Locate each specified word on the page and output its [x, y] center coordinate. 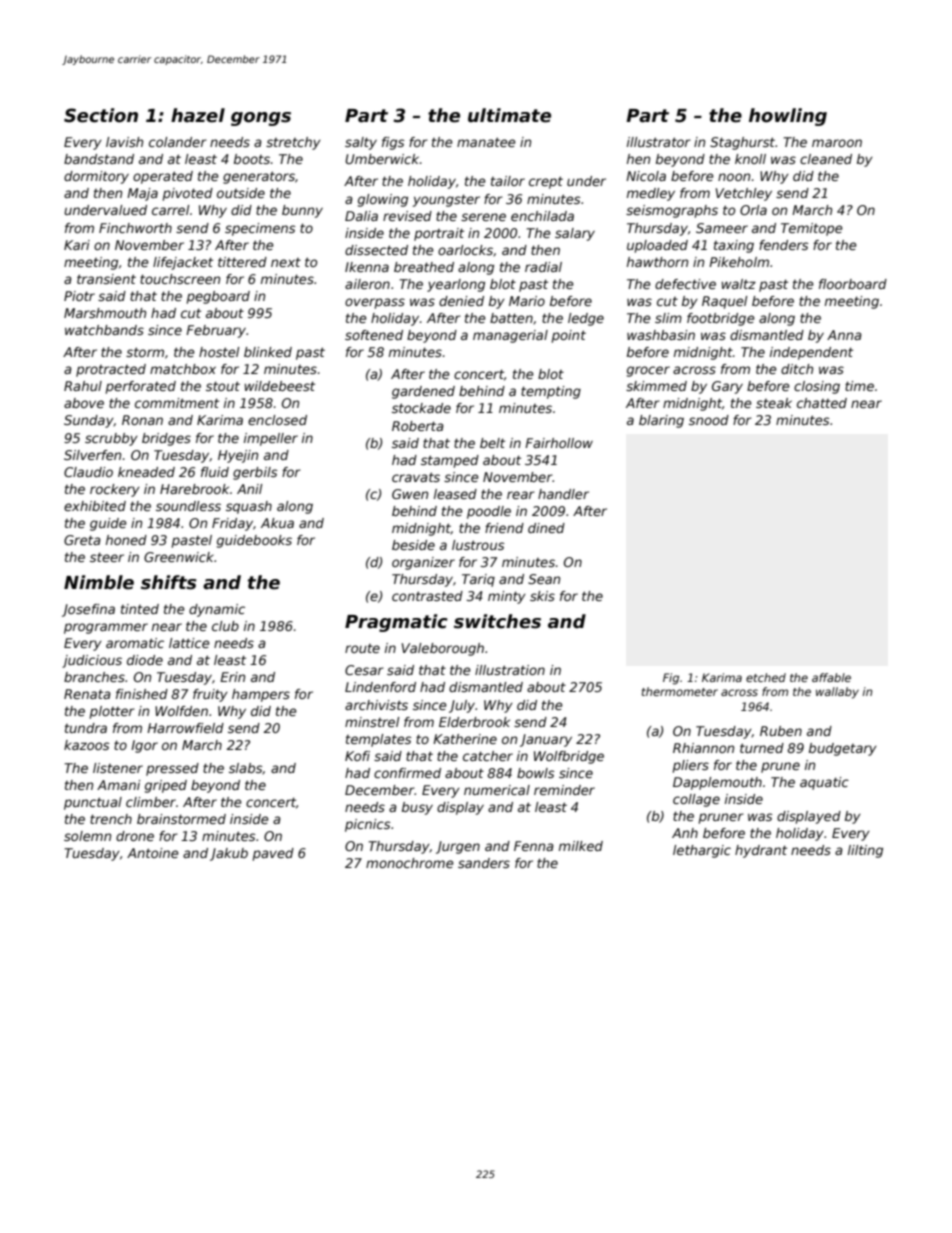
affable [831, 677]
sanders [484, 863]
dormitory [96, 177]
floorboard [853, 284]
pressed [172, 769]
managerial [510, 336]
